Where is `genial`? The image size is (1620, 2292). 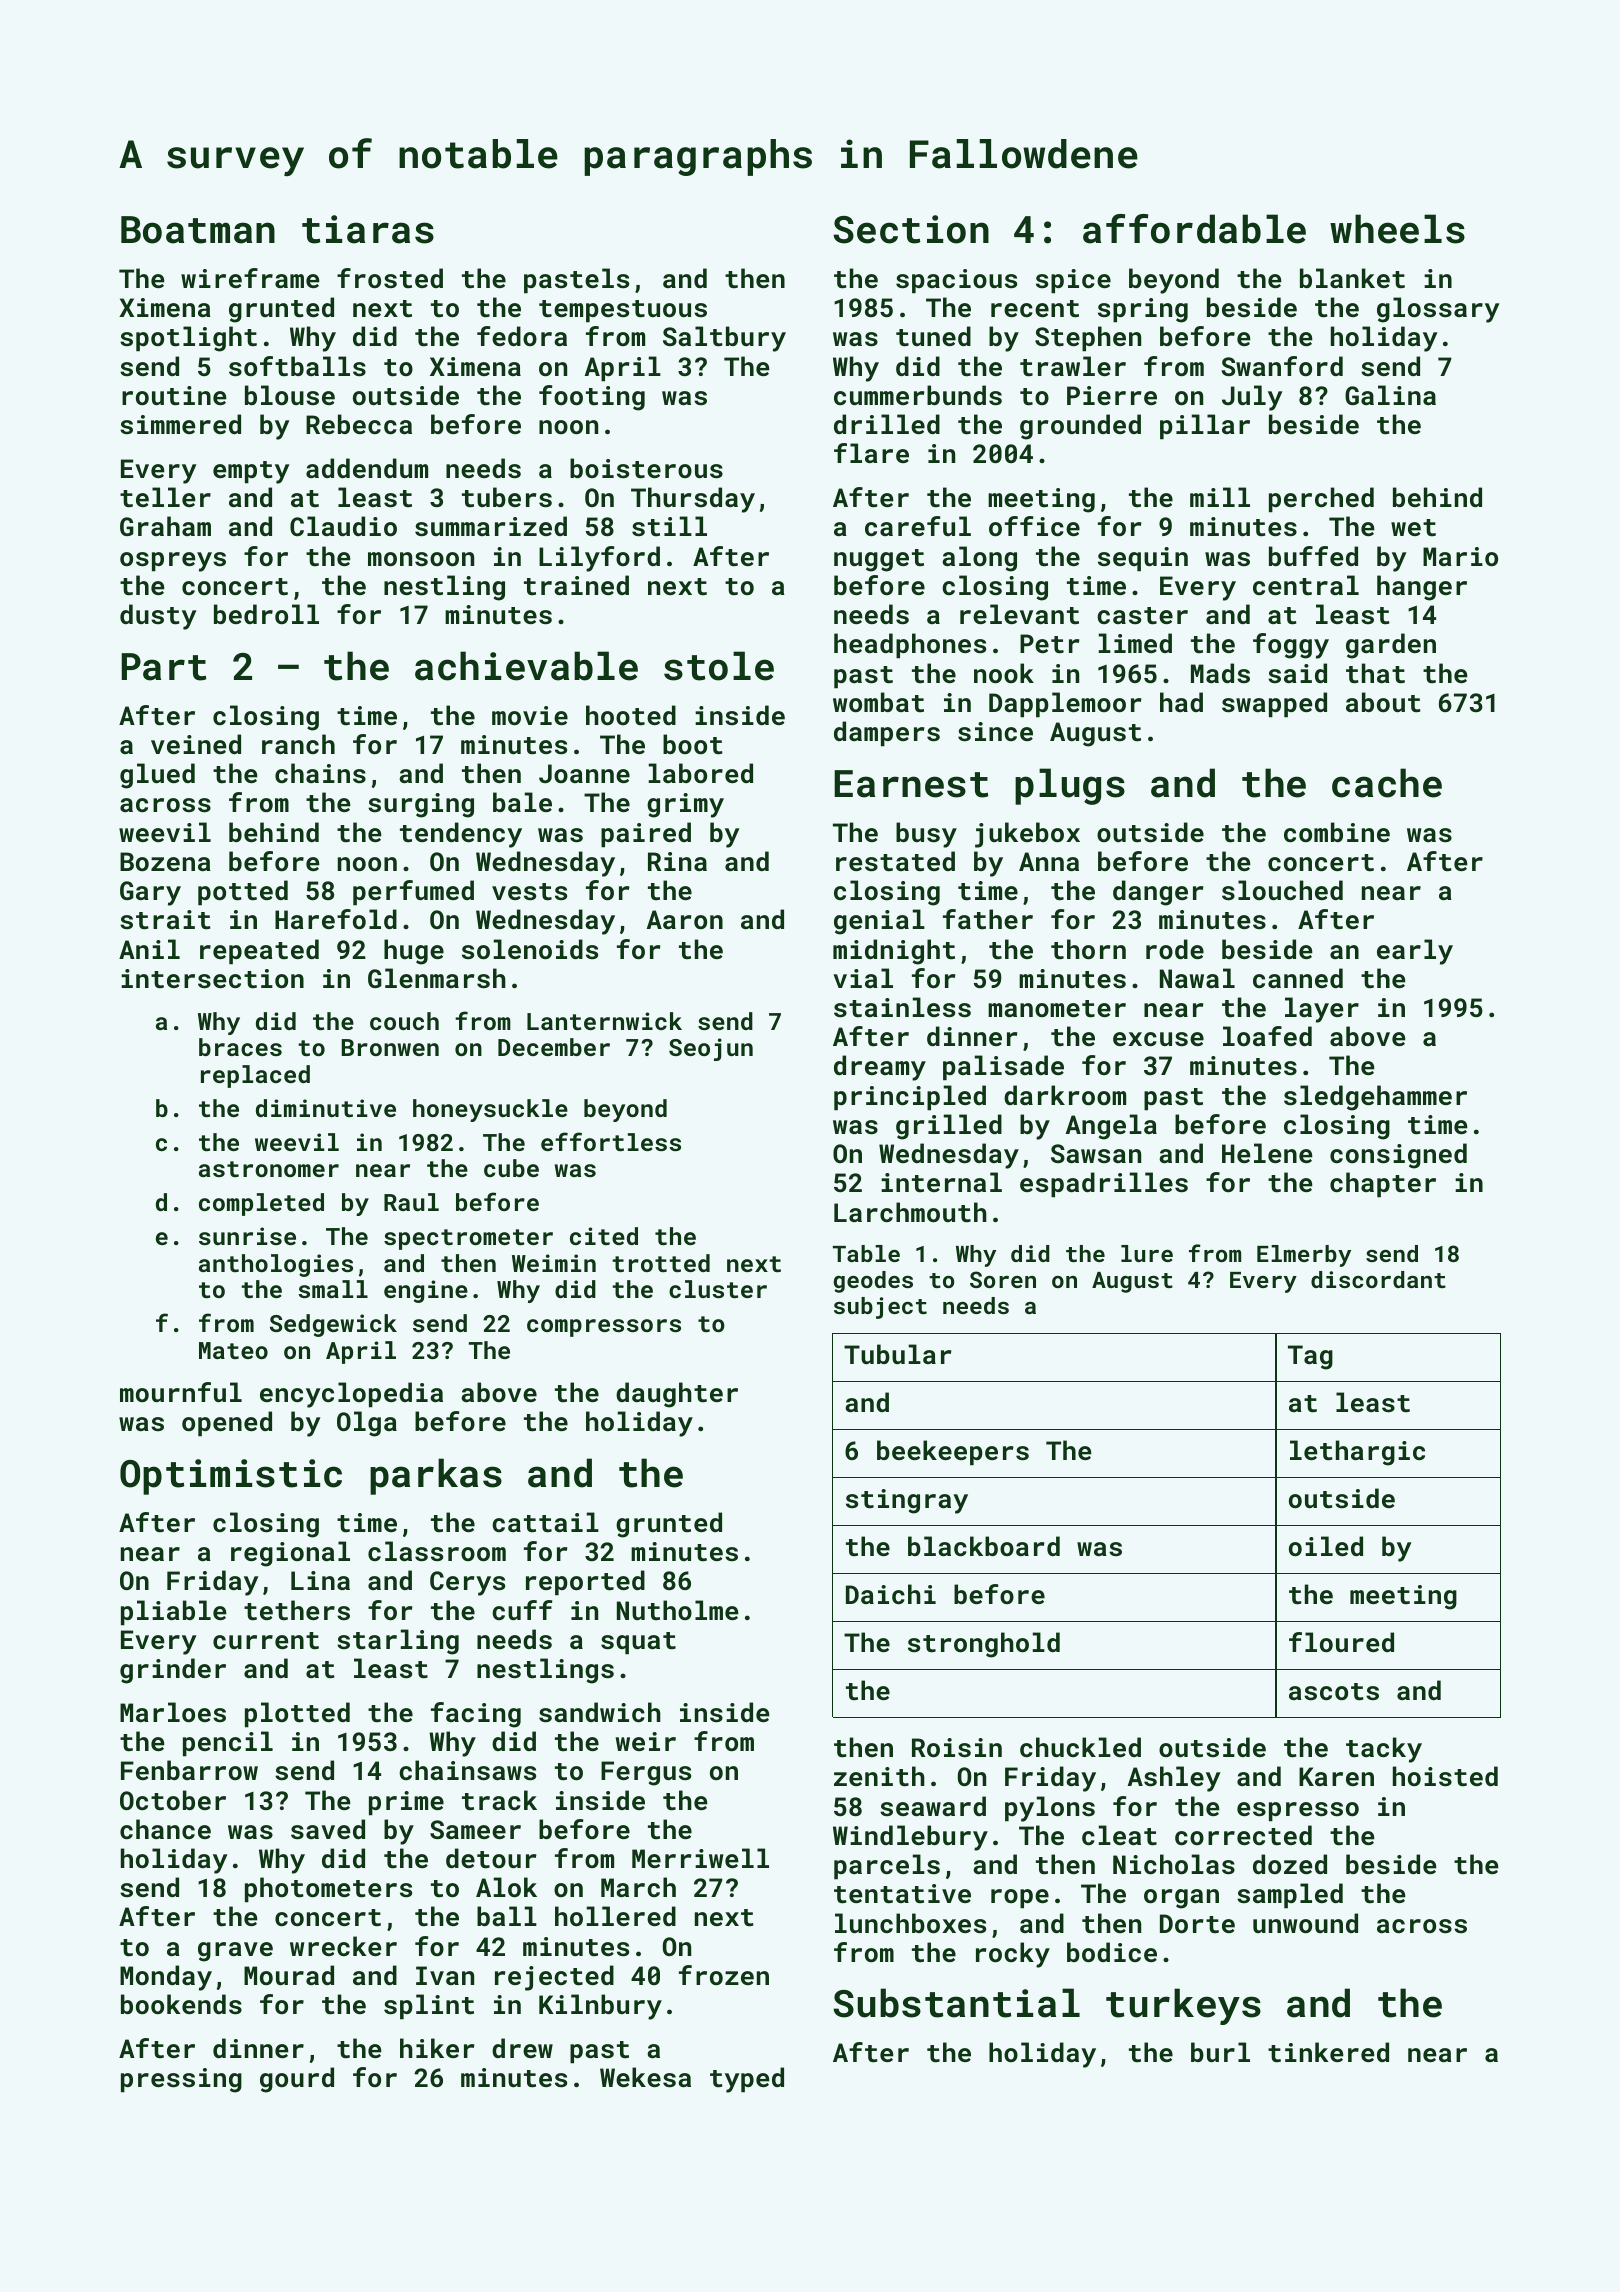
genial is located at coordinates (879, 922).
